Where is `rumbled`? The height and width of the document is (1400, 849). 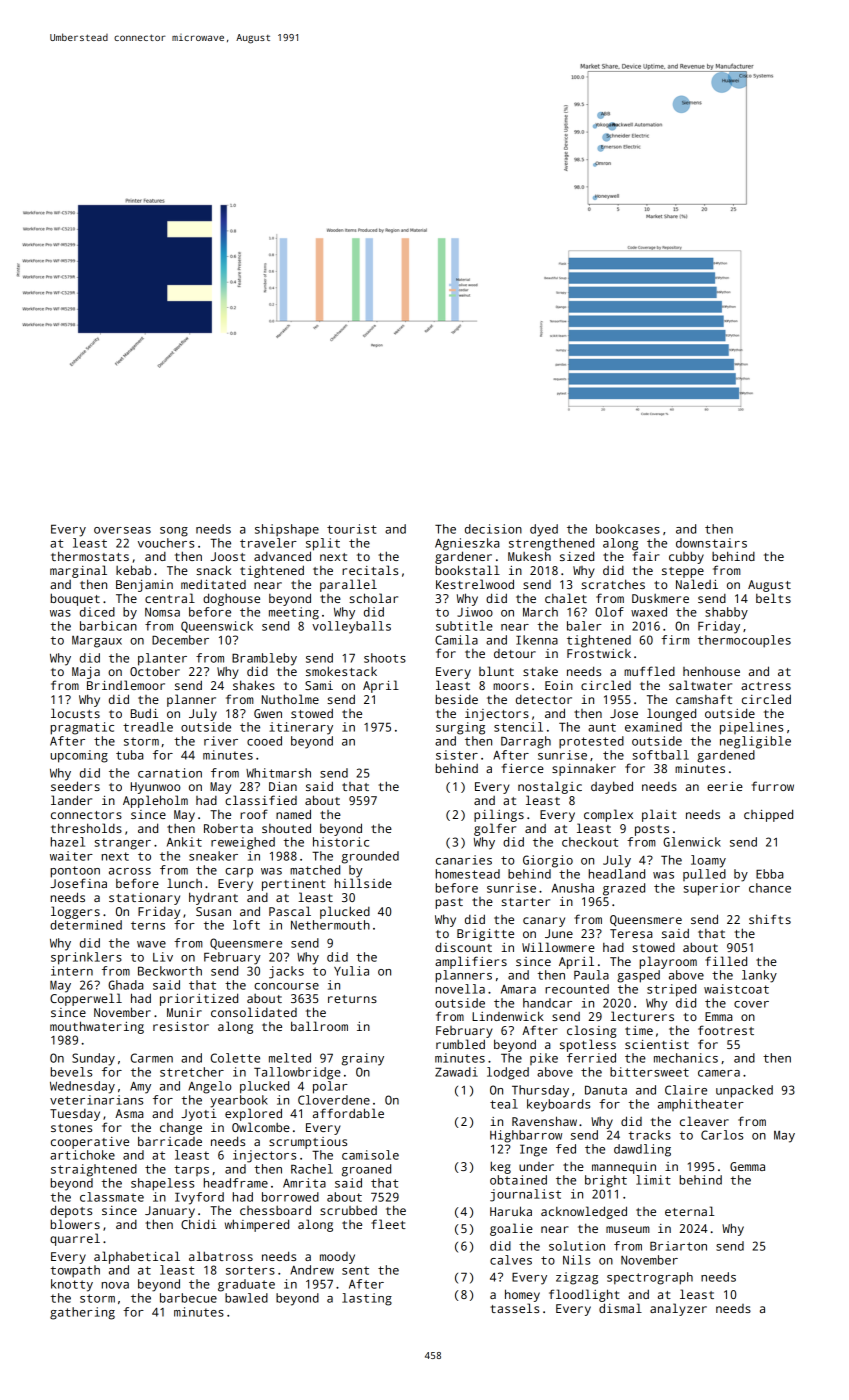 rumbled is located at coordinates (460, 1044).
